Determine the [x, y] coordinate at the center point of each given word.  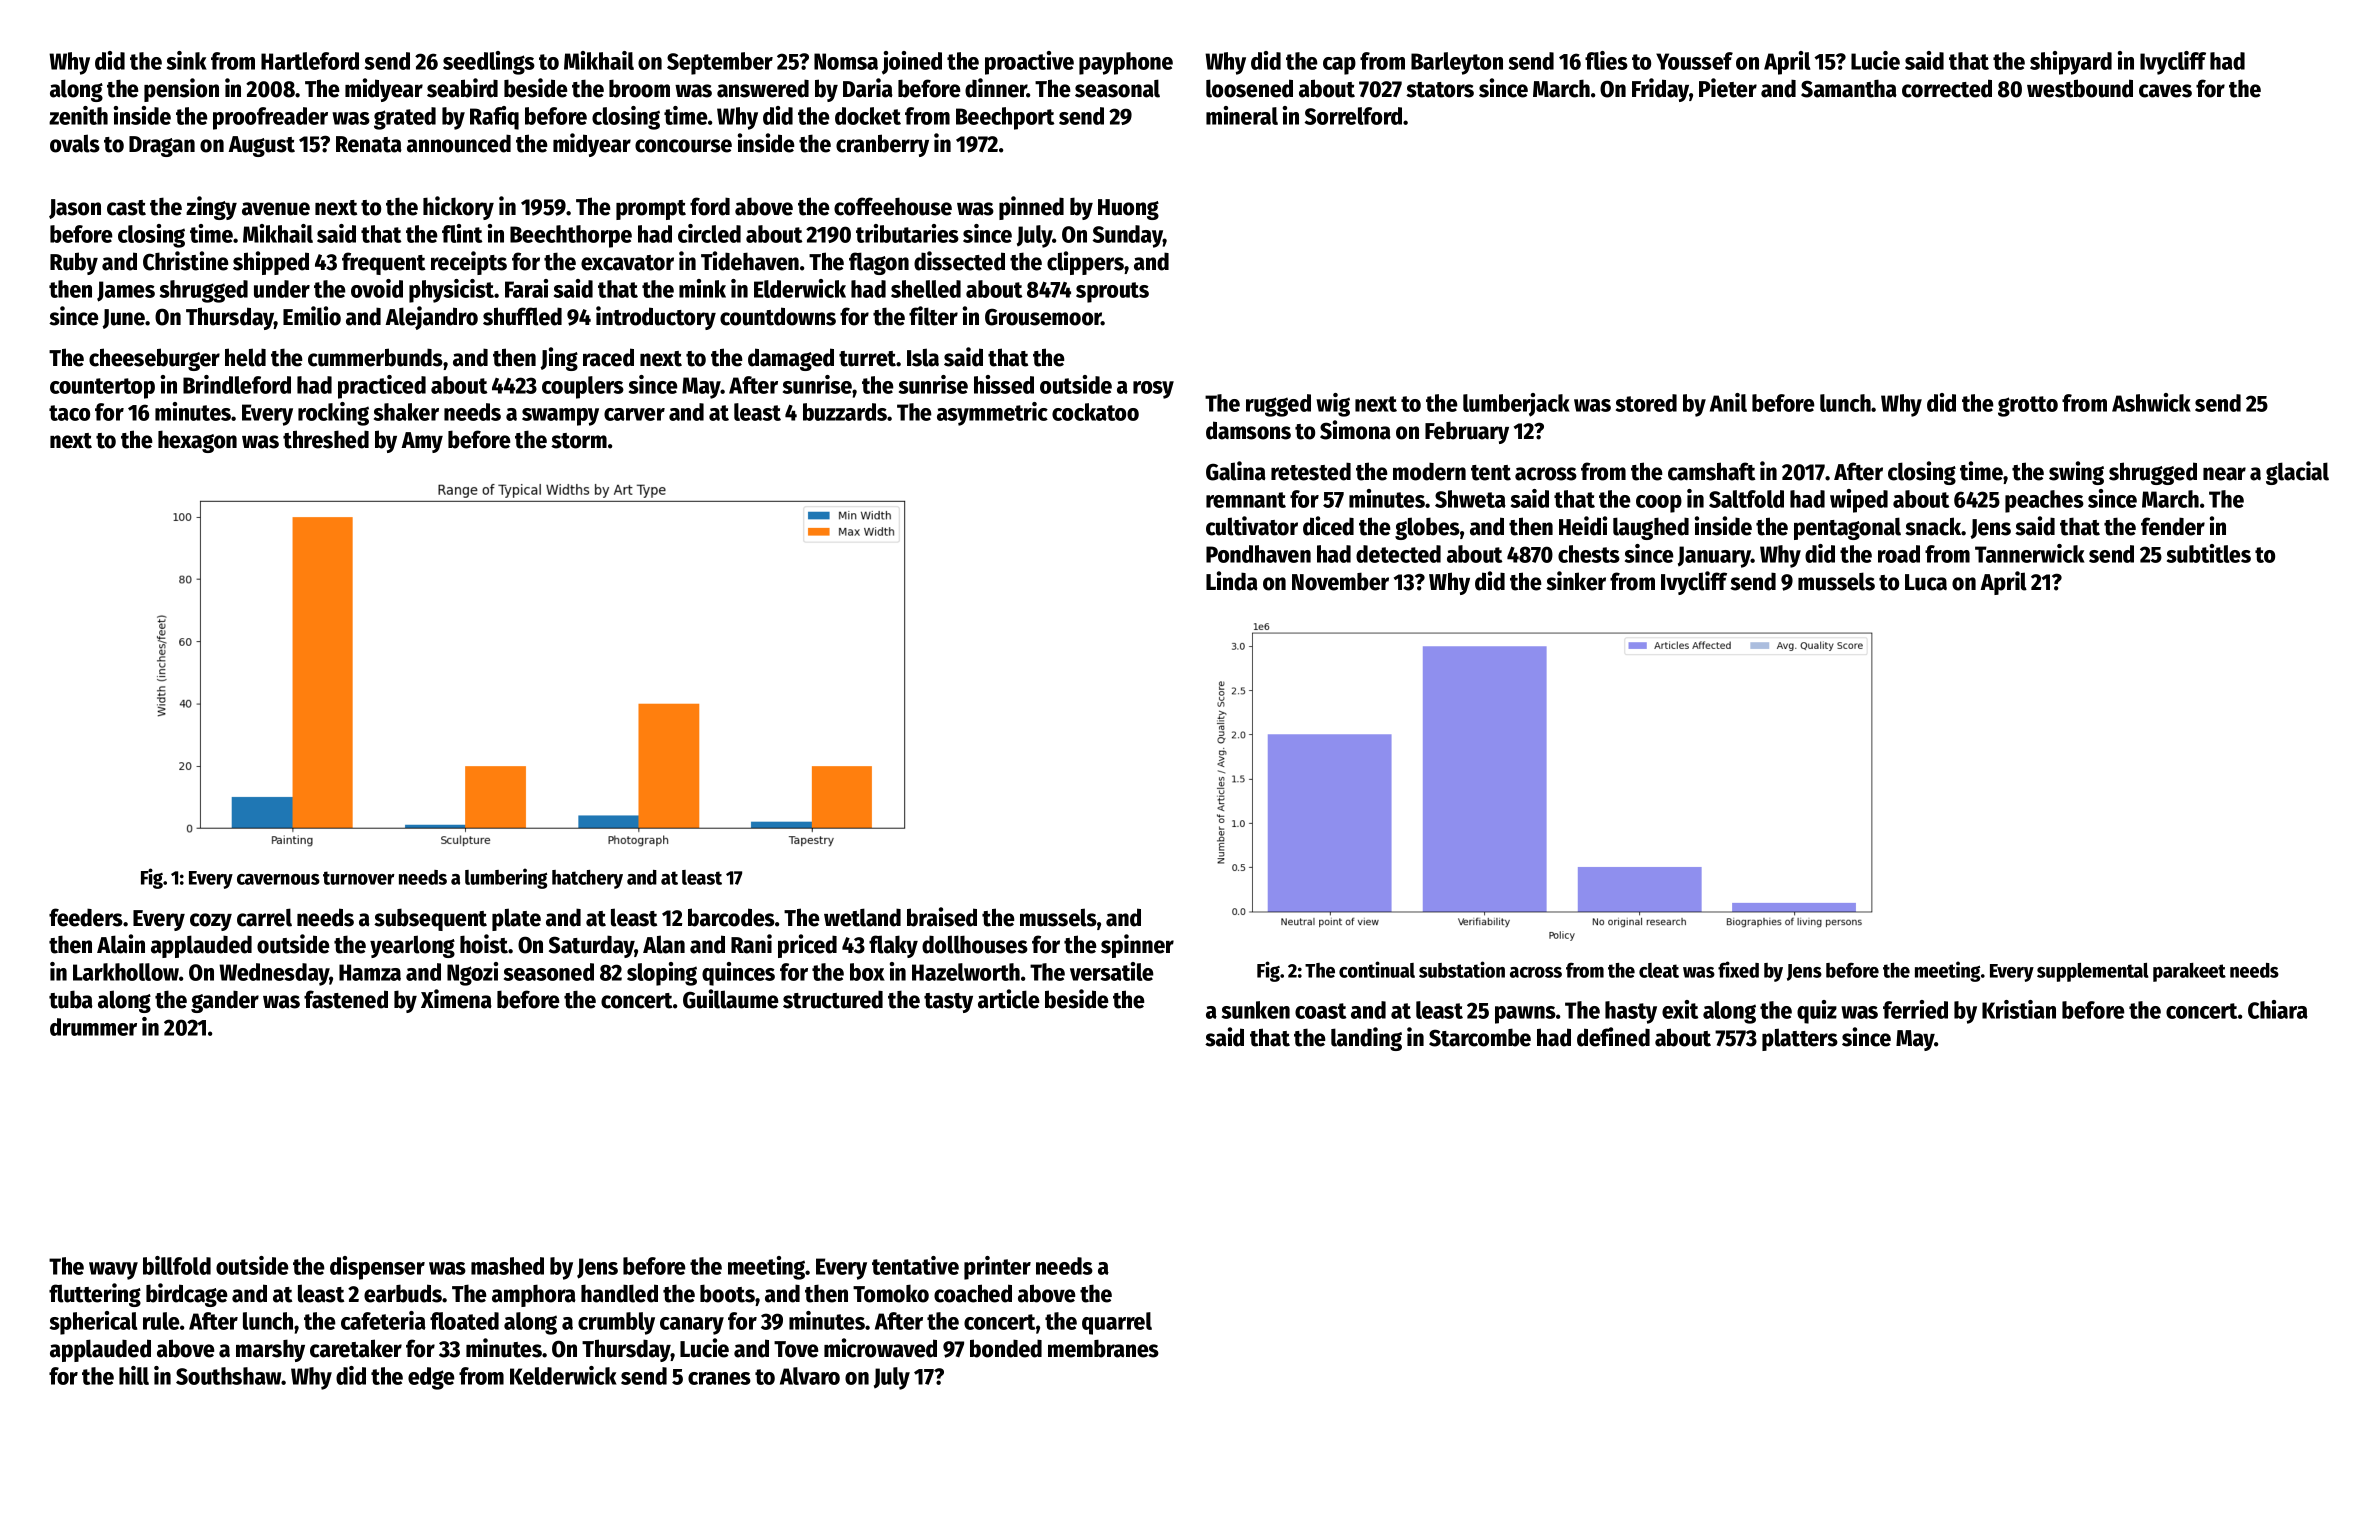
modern [1429, 471]
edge [431, 1378]
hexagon [197, 441]
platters [1800, 1039]
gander [225, 1001]
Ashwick [2151, 402]
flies [1606, 60]
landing [1366, 1039]
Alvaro [810, 1376]
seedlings [489, 63]
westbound [2080, 88]
